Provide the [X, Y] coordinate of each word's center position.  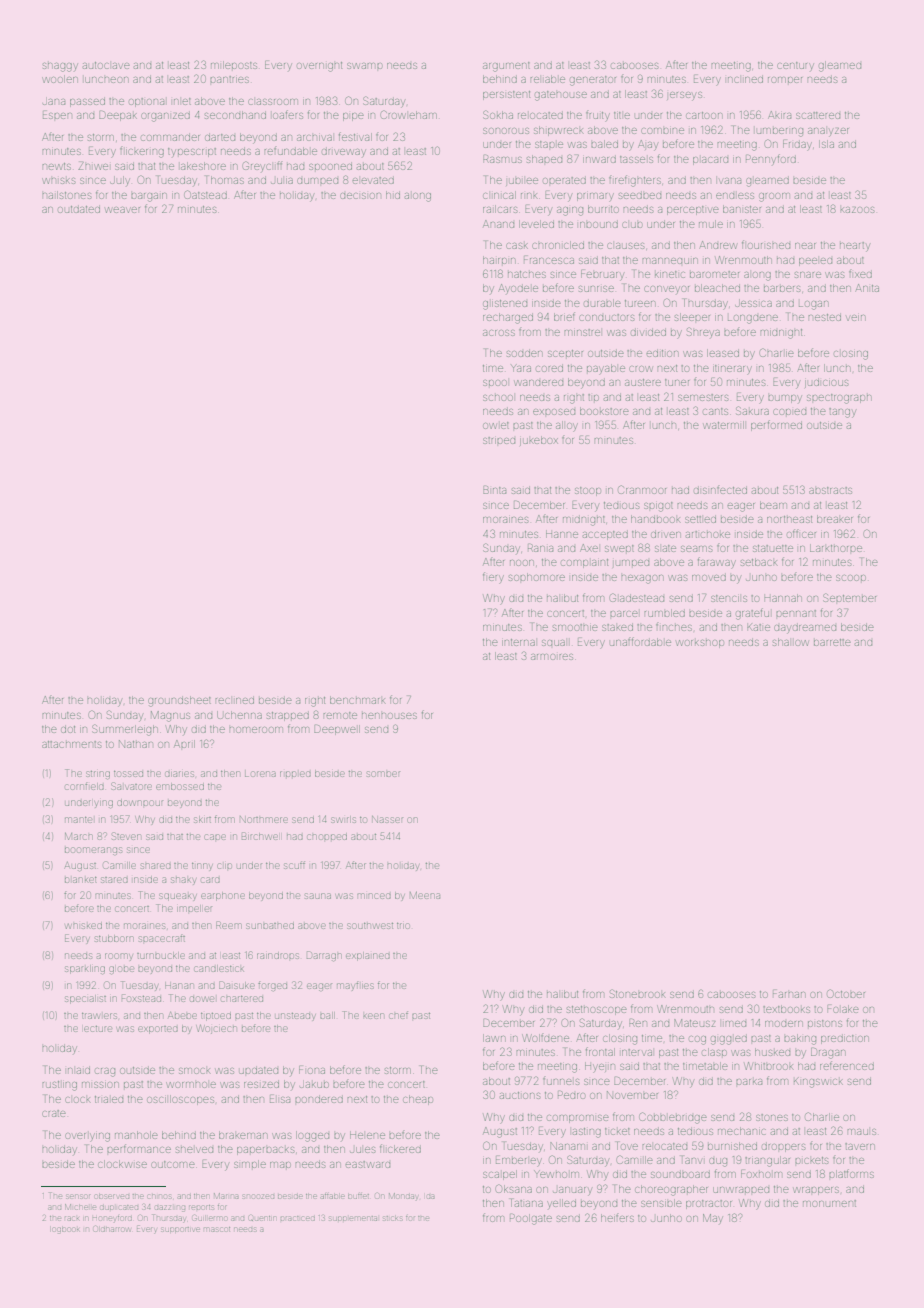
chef [398, 1015]
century [795, 66]
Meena [425, 895]
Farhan [789, 995]
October [846, 993]
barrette [832, 642]
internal [518, 642]
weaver [122, 210]
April [184, 744]
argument [506, 67]
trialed [109, 1099]
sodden [524, 354]
